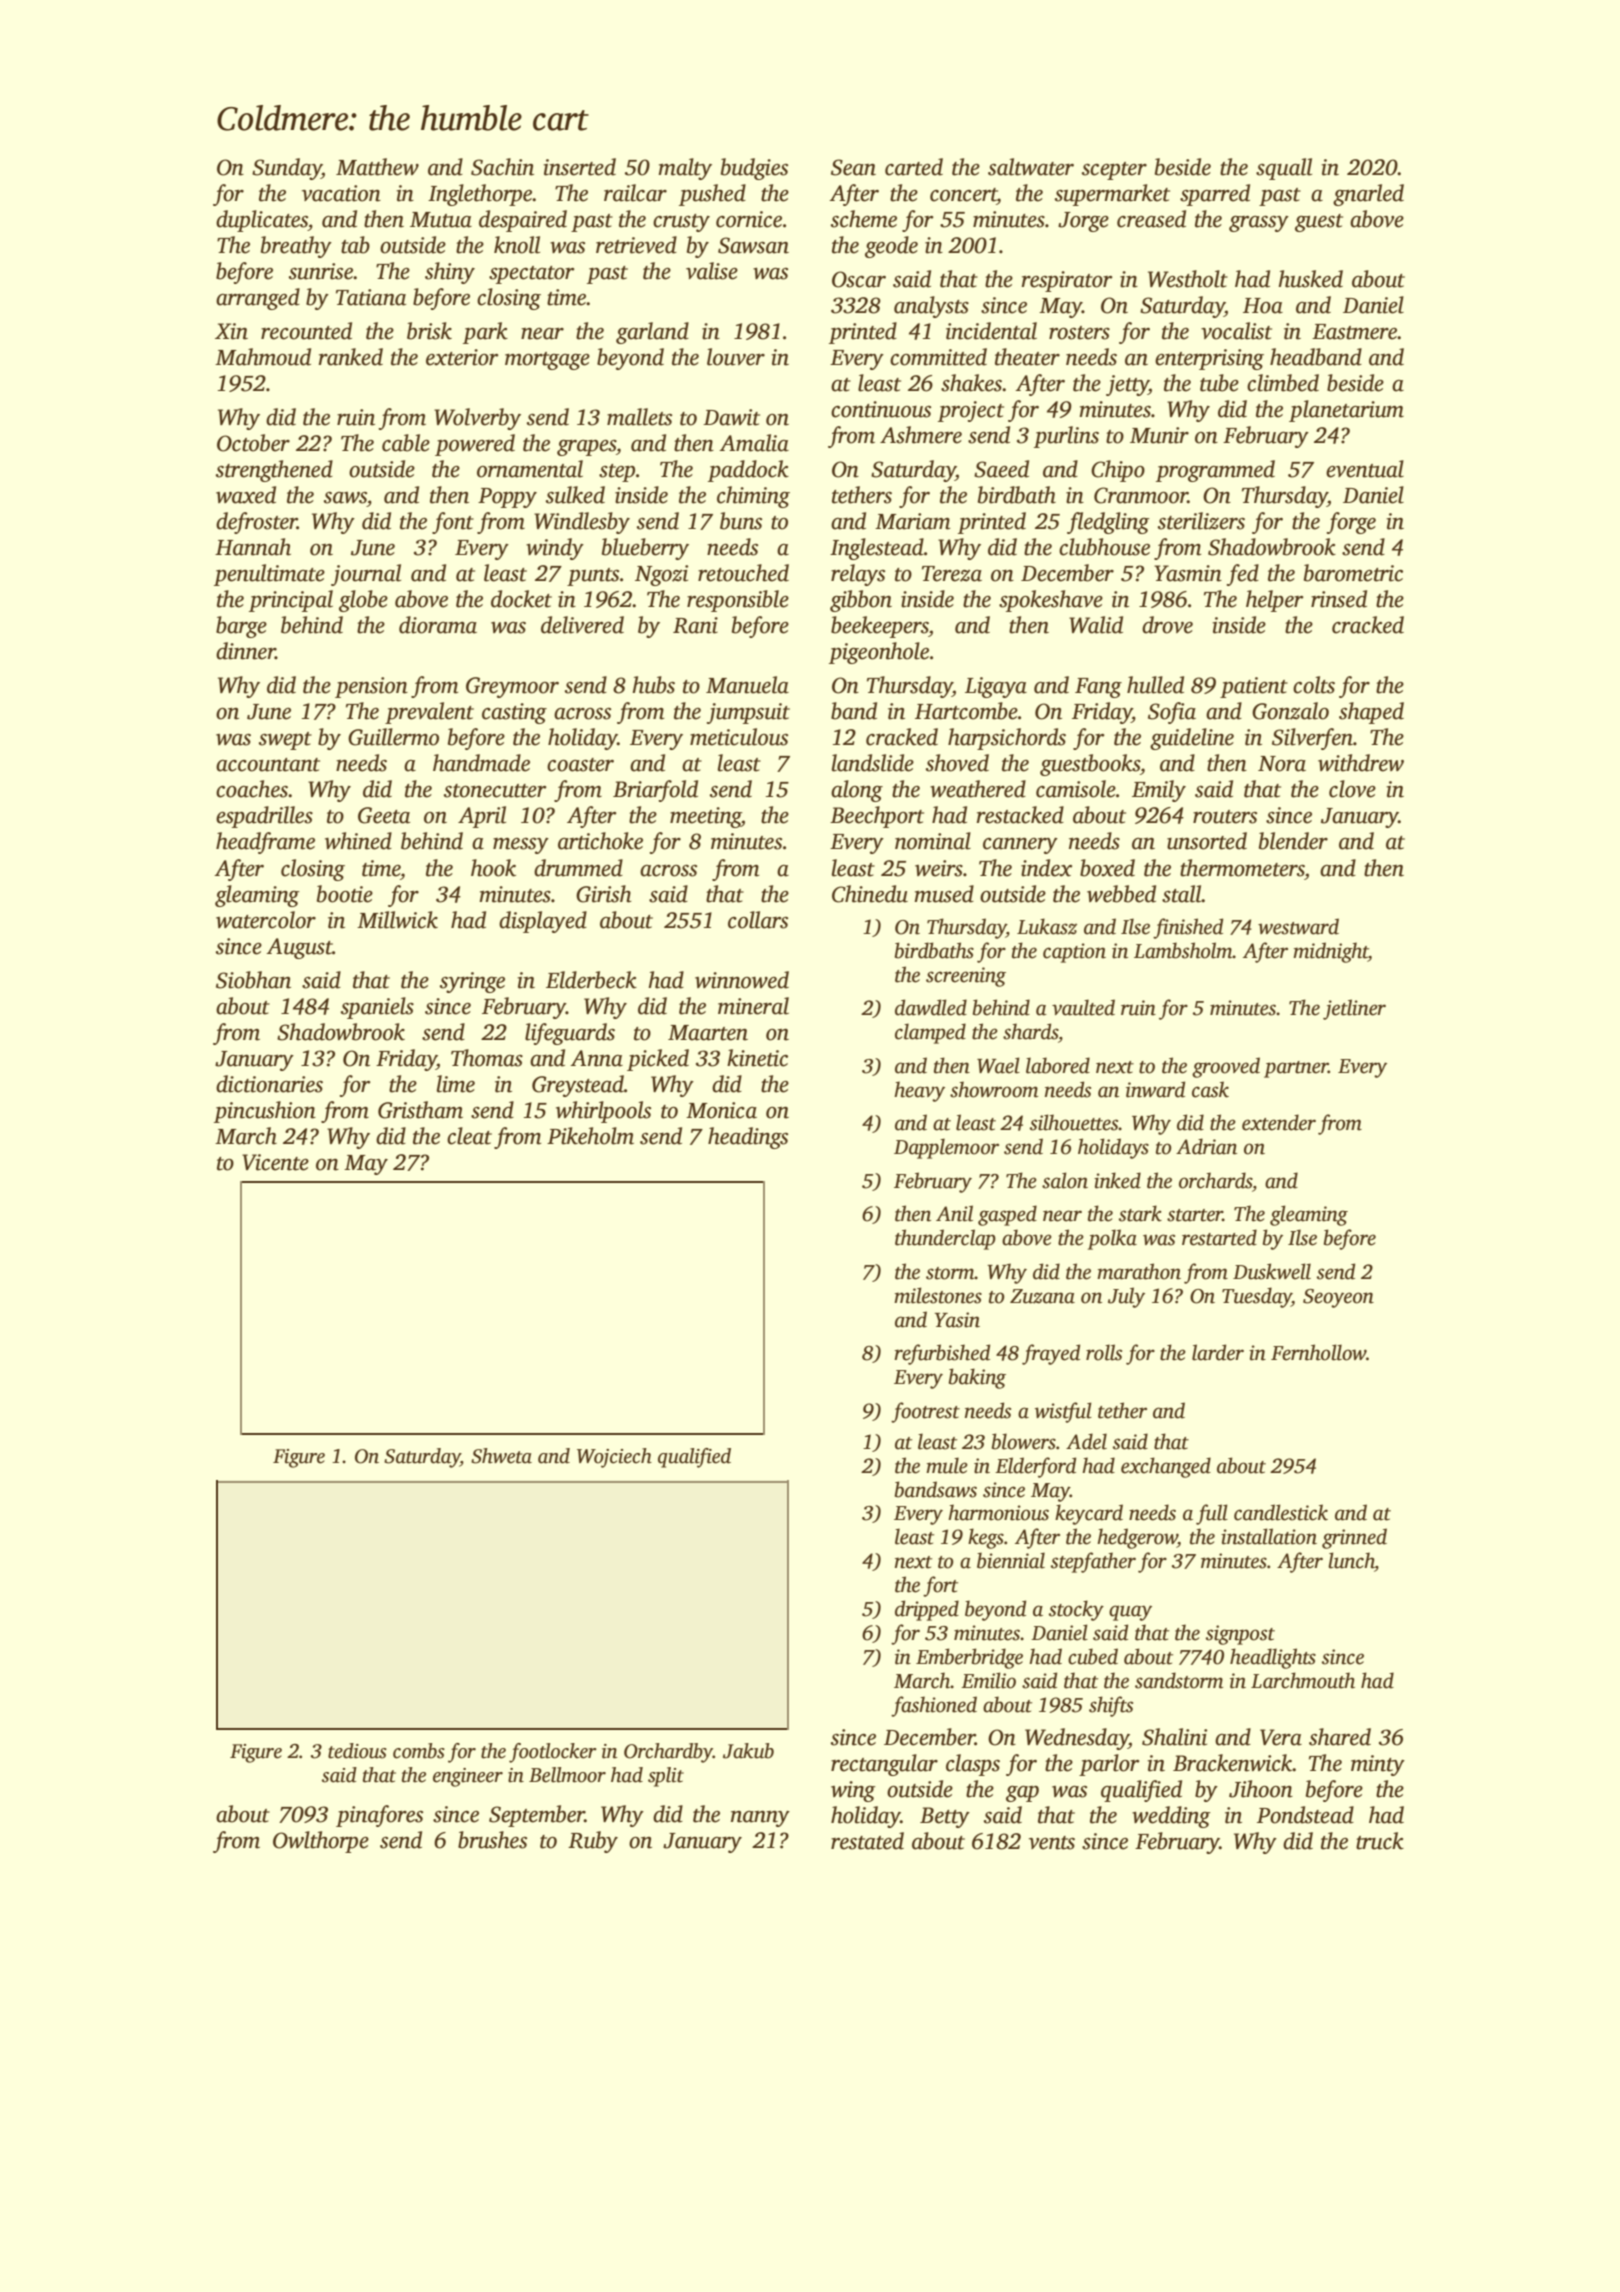  I want to click on docket, so click(521, 599).
